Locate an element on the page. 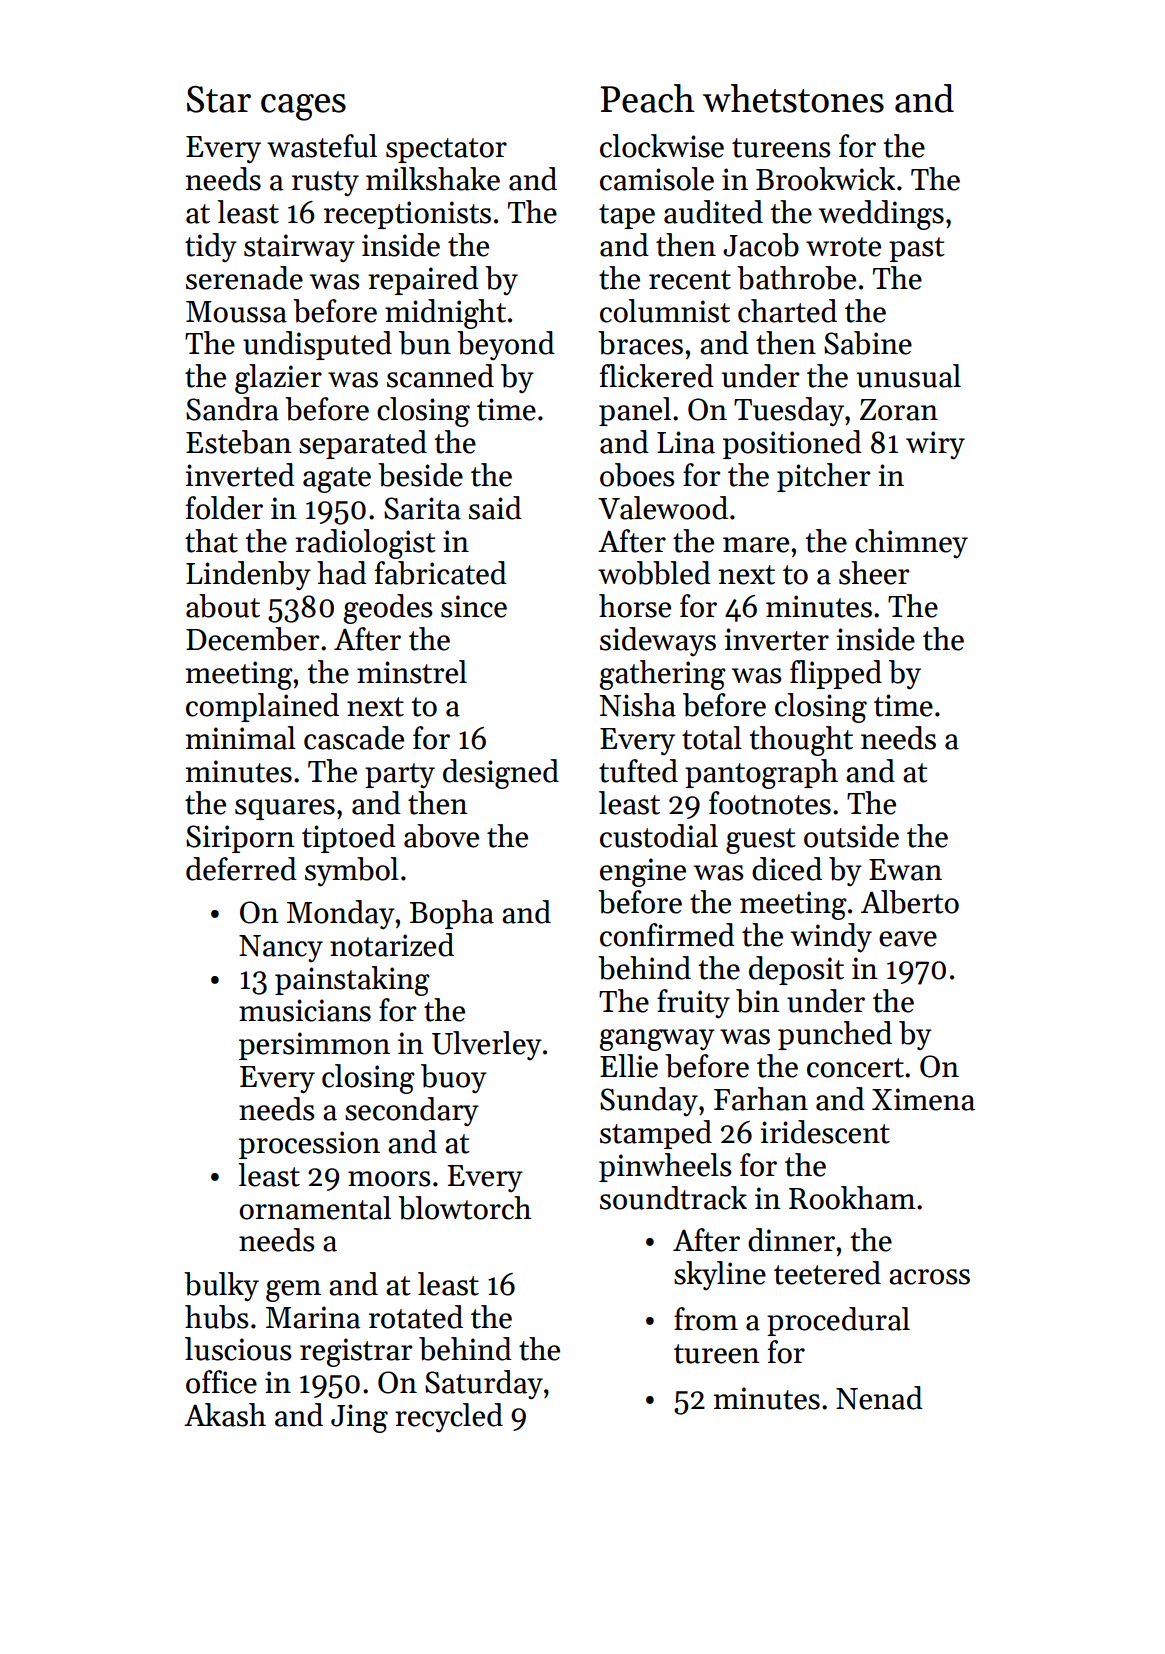 The width and height of the image is (1165, 1654). Peach is located at coordinates (647, 98).
